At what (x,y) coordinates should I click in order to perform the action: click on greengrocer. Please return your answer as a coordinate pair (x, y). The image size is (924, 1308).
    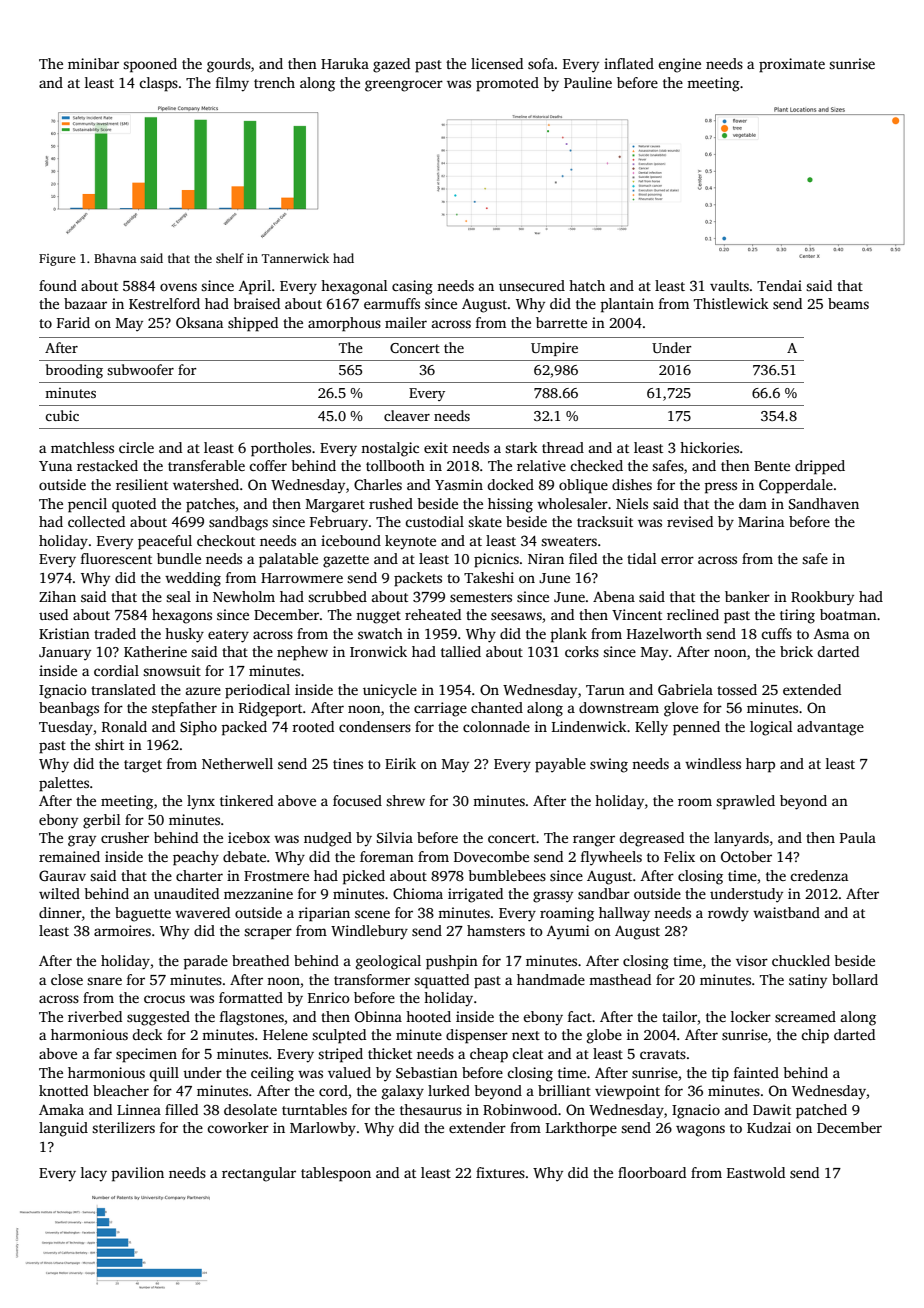
    Looking at the image, I should click on (404, 86).
